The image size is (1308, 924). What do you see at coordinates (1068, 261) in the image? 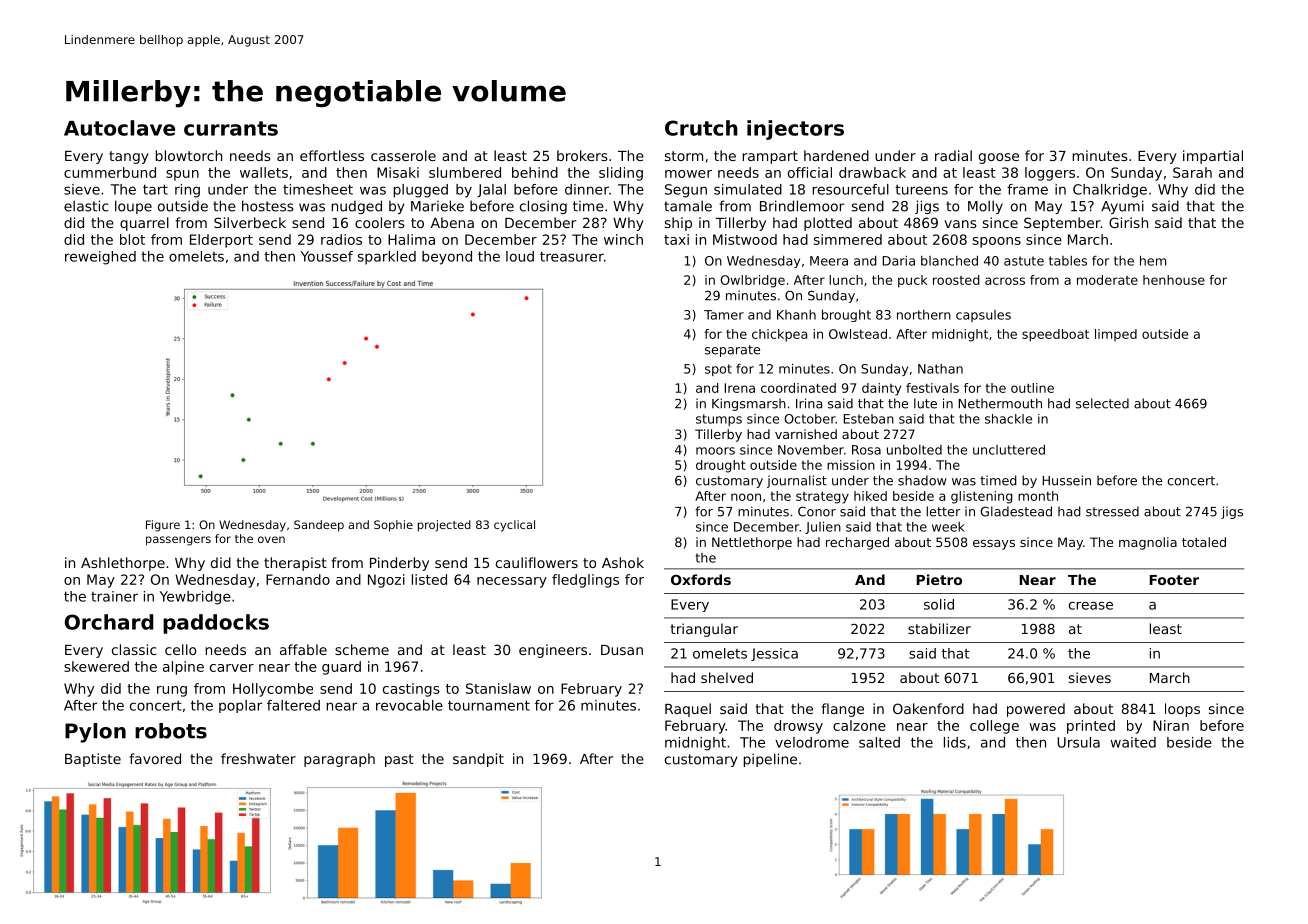
I see `tables` at bounding box center [1068, 261].
